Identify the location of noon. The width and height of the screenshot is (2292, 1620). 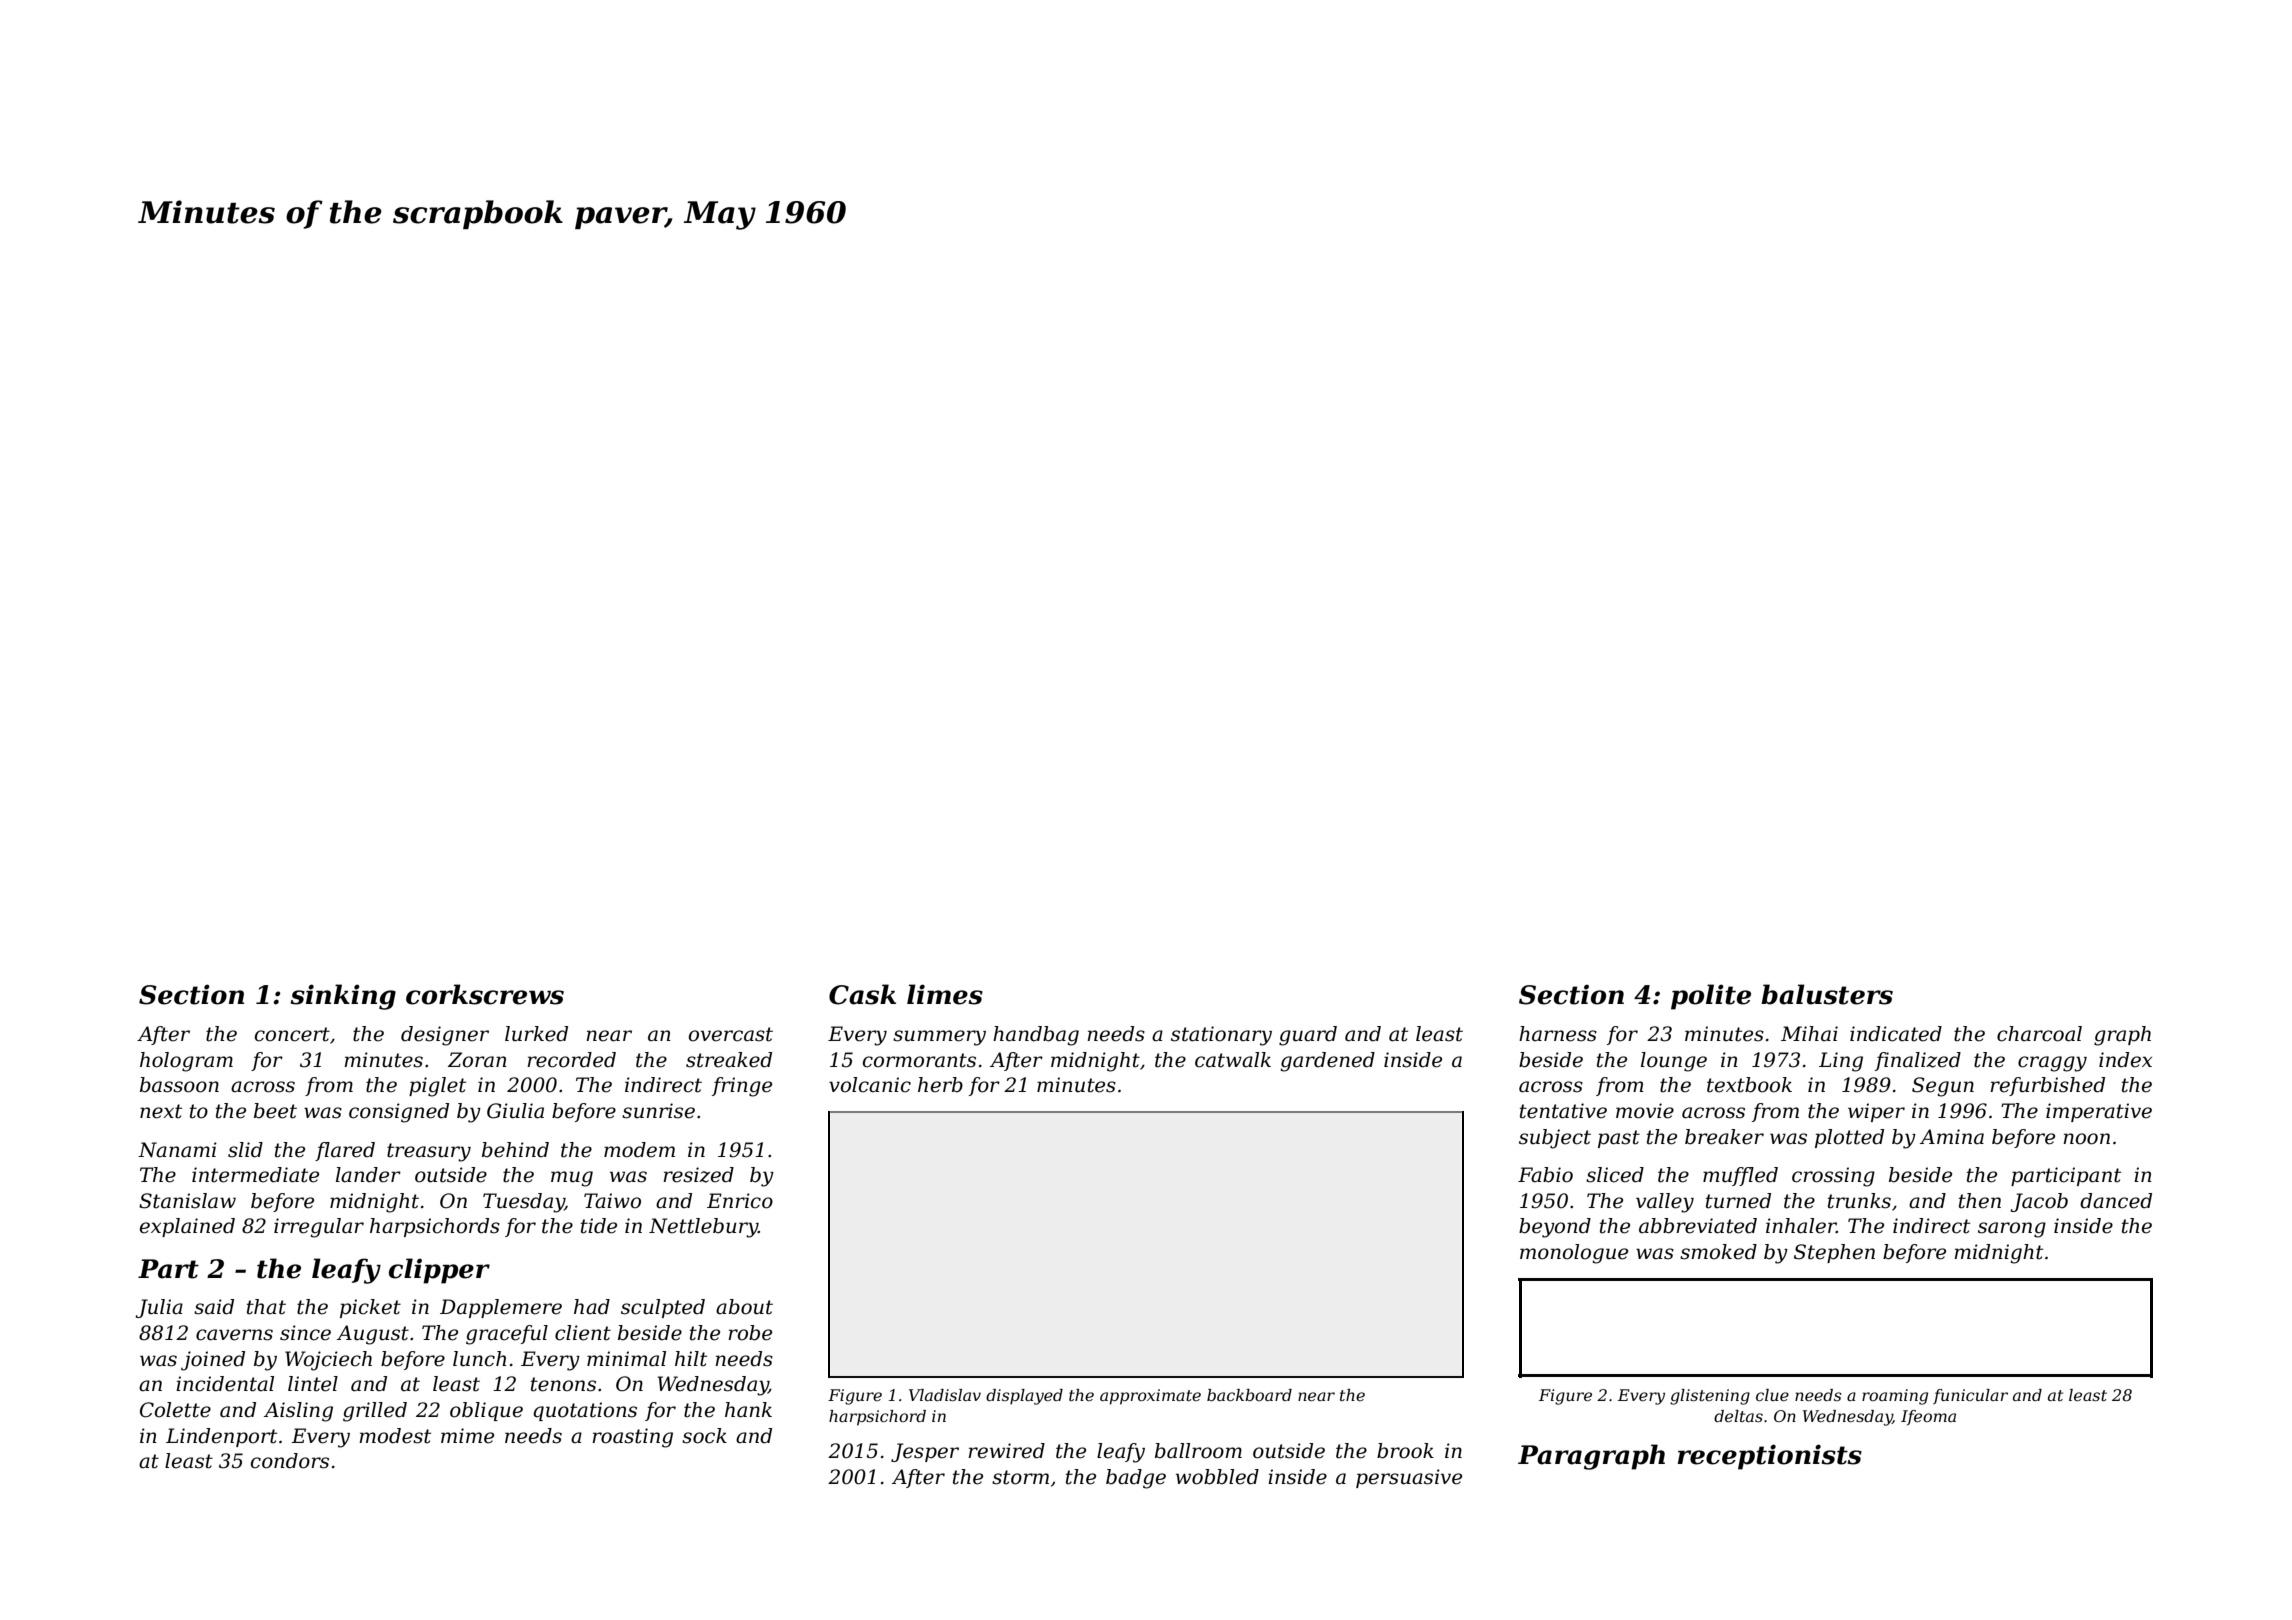
(2086, 1139).
